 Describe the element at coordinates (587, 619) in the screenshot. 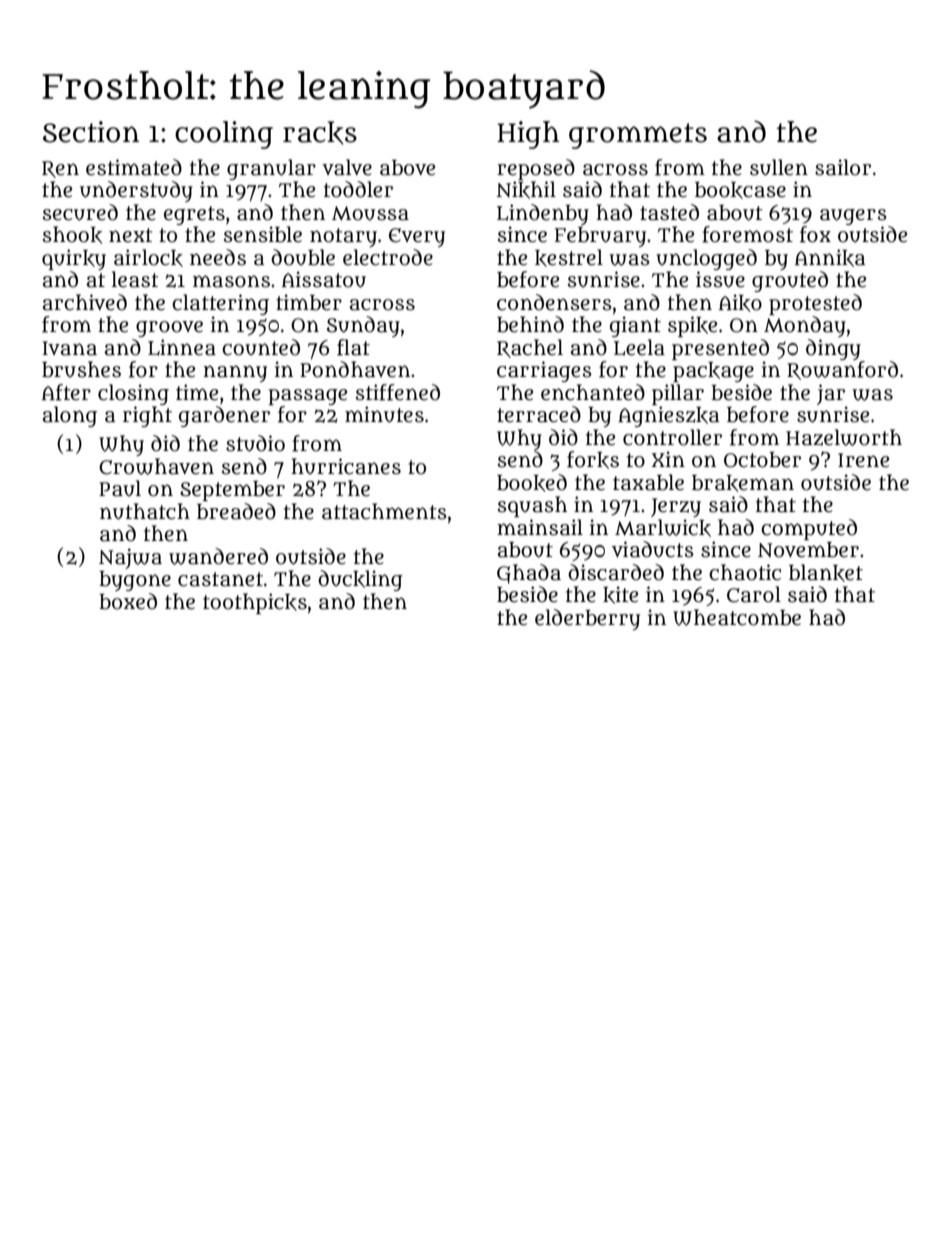

I see `elderberry` at that location.
